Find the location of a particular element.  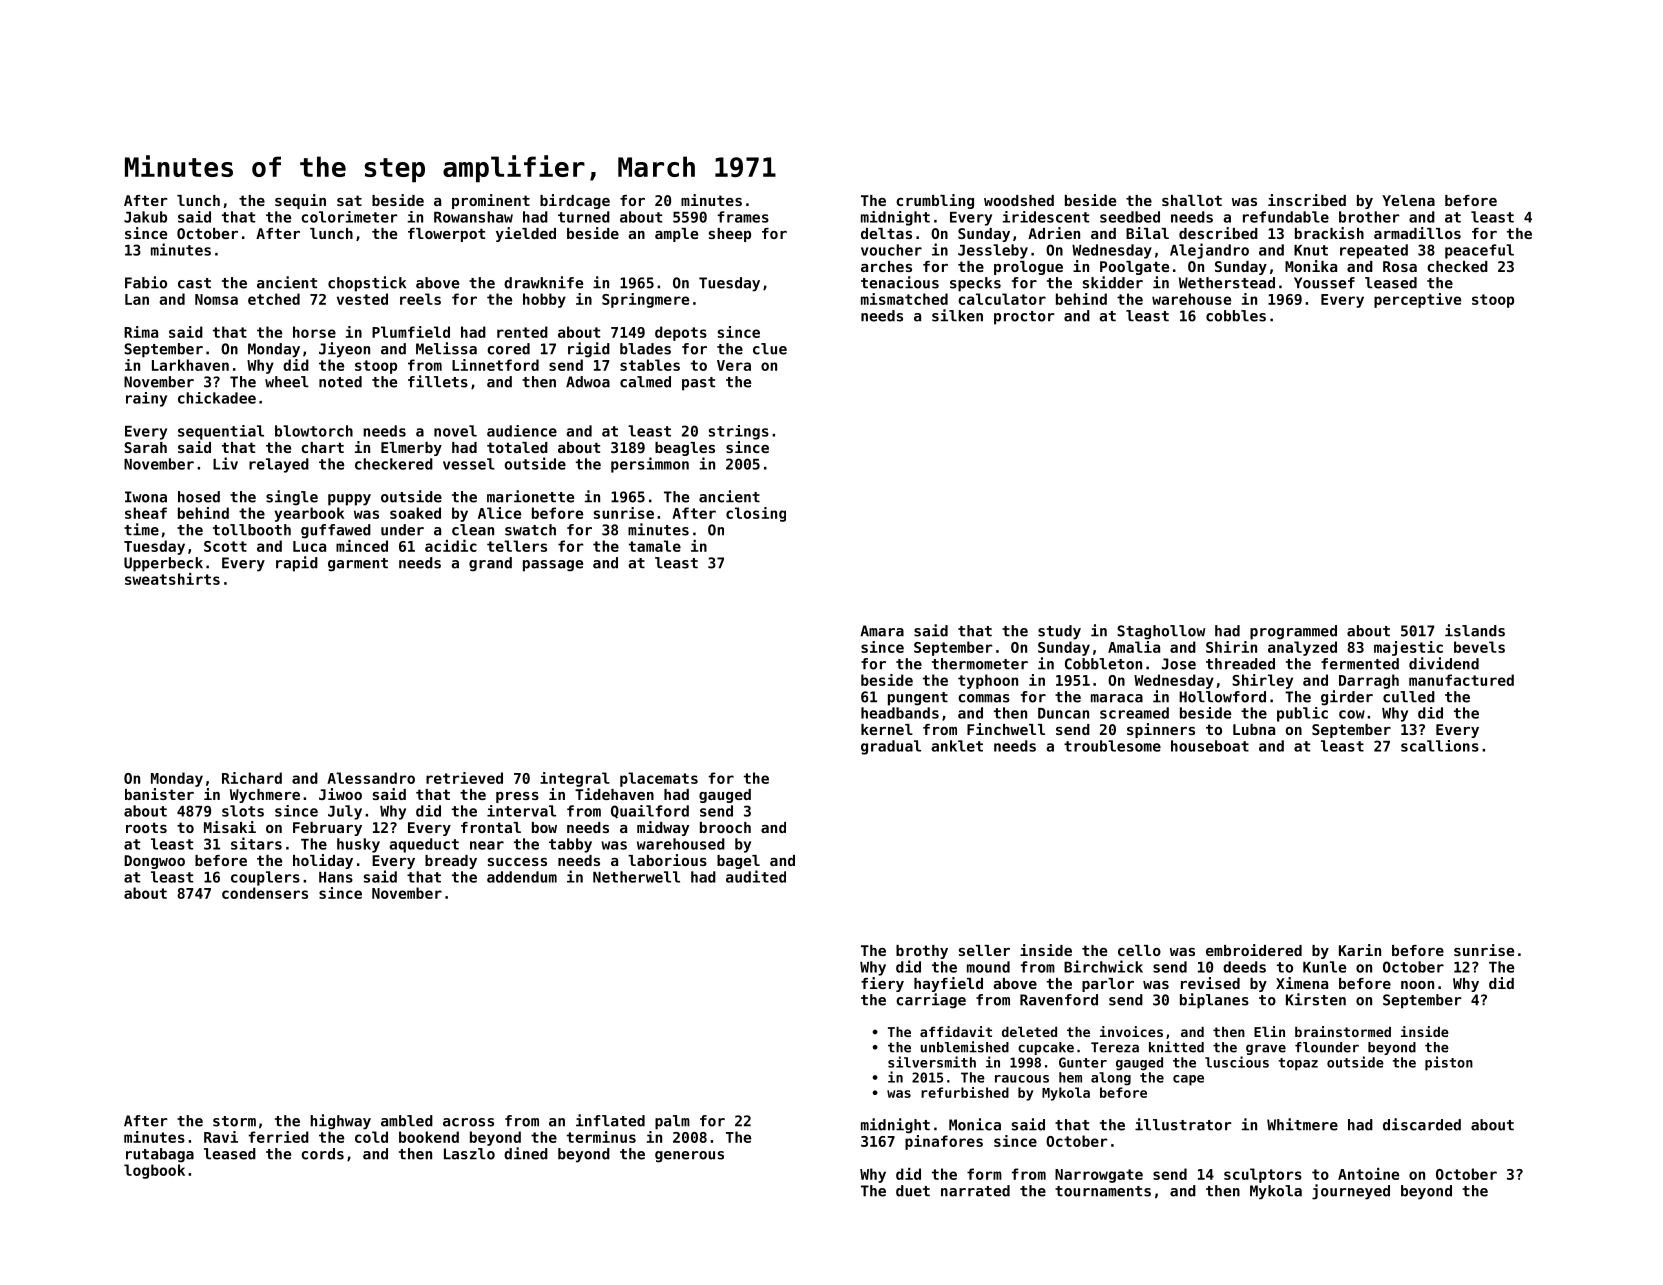

Lubna is located at coordinates (1254, 729).
